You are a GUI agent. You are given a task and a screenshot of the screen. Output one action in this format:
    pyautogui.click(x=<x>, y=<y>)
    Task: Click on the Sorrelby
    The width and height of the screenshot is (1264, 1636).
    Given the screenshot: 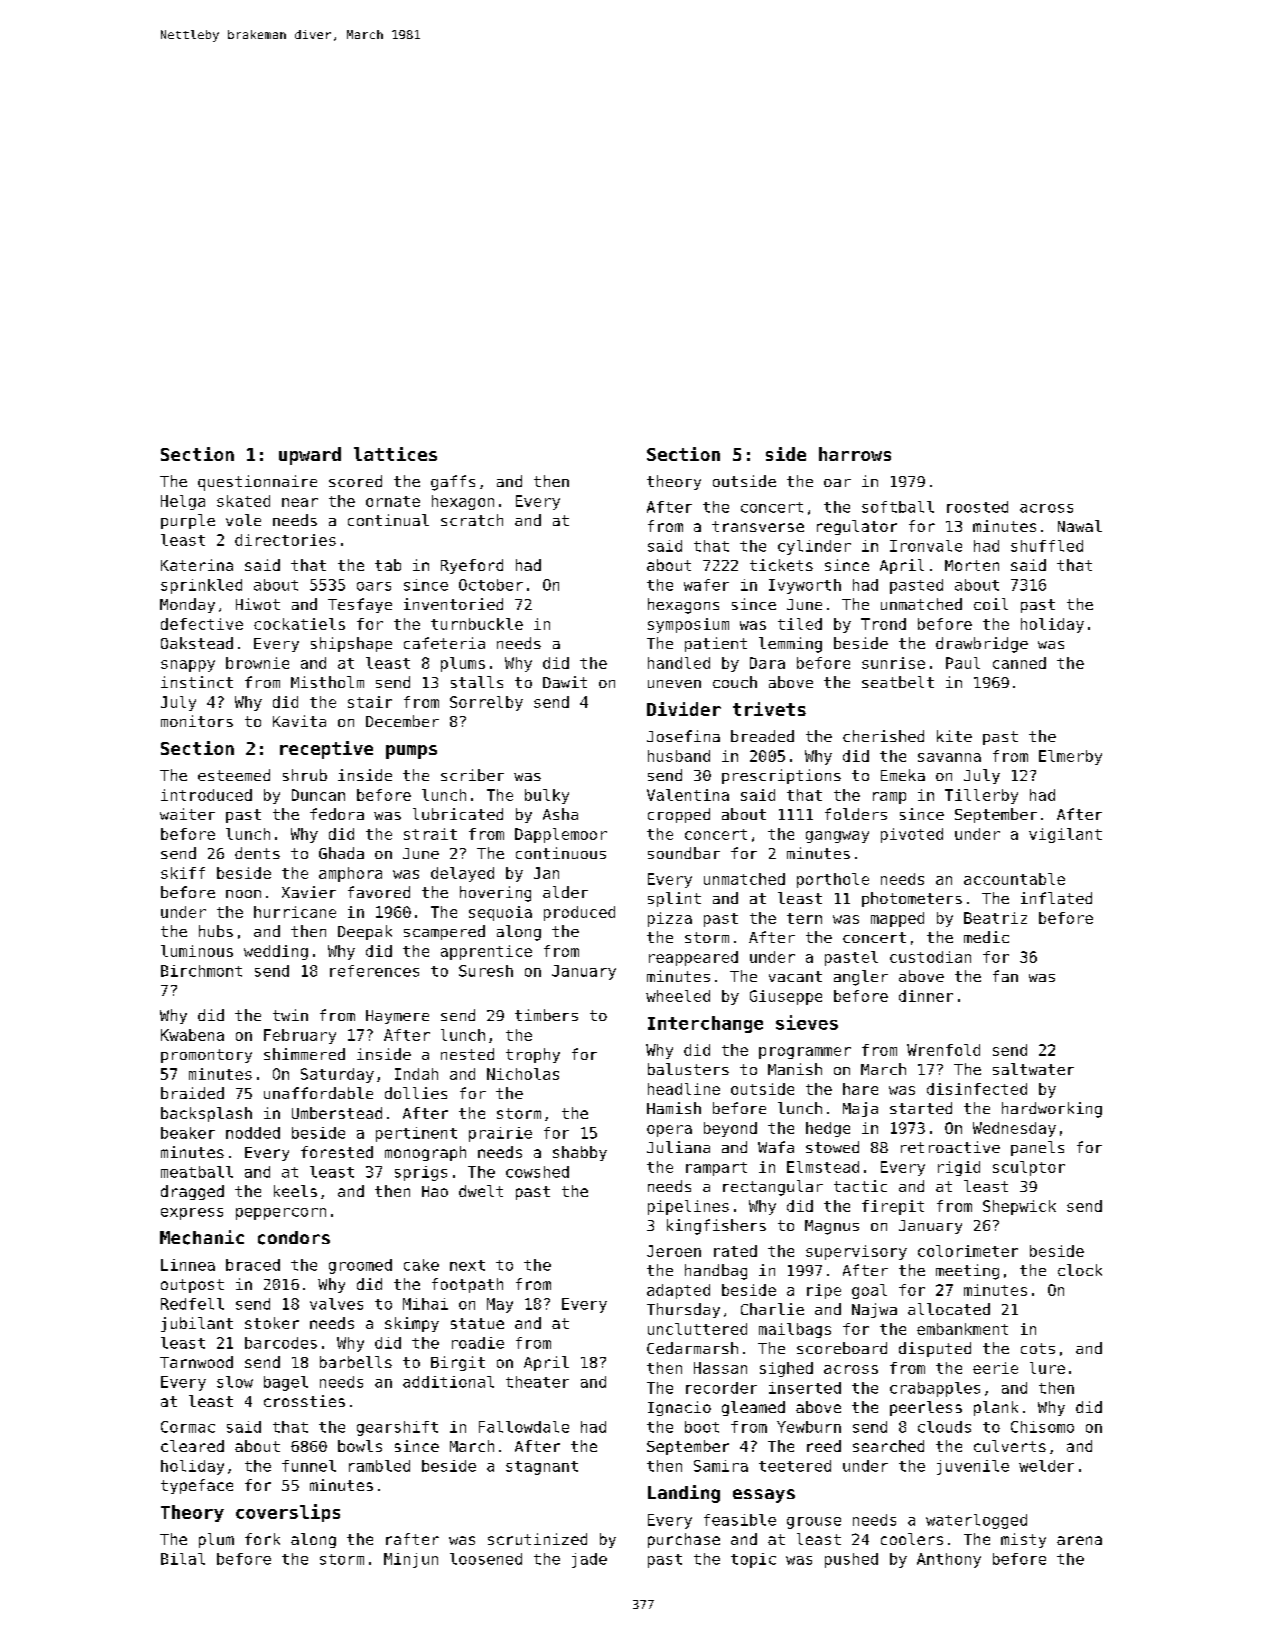 What is the action you would take?
    pyautogui.click(x=486, y=703)
